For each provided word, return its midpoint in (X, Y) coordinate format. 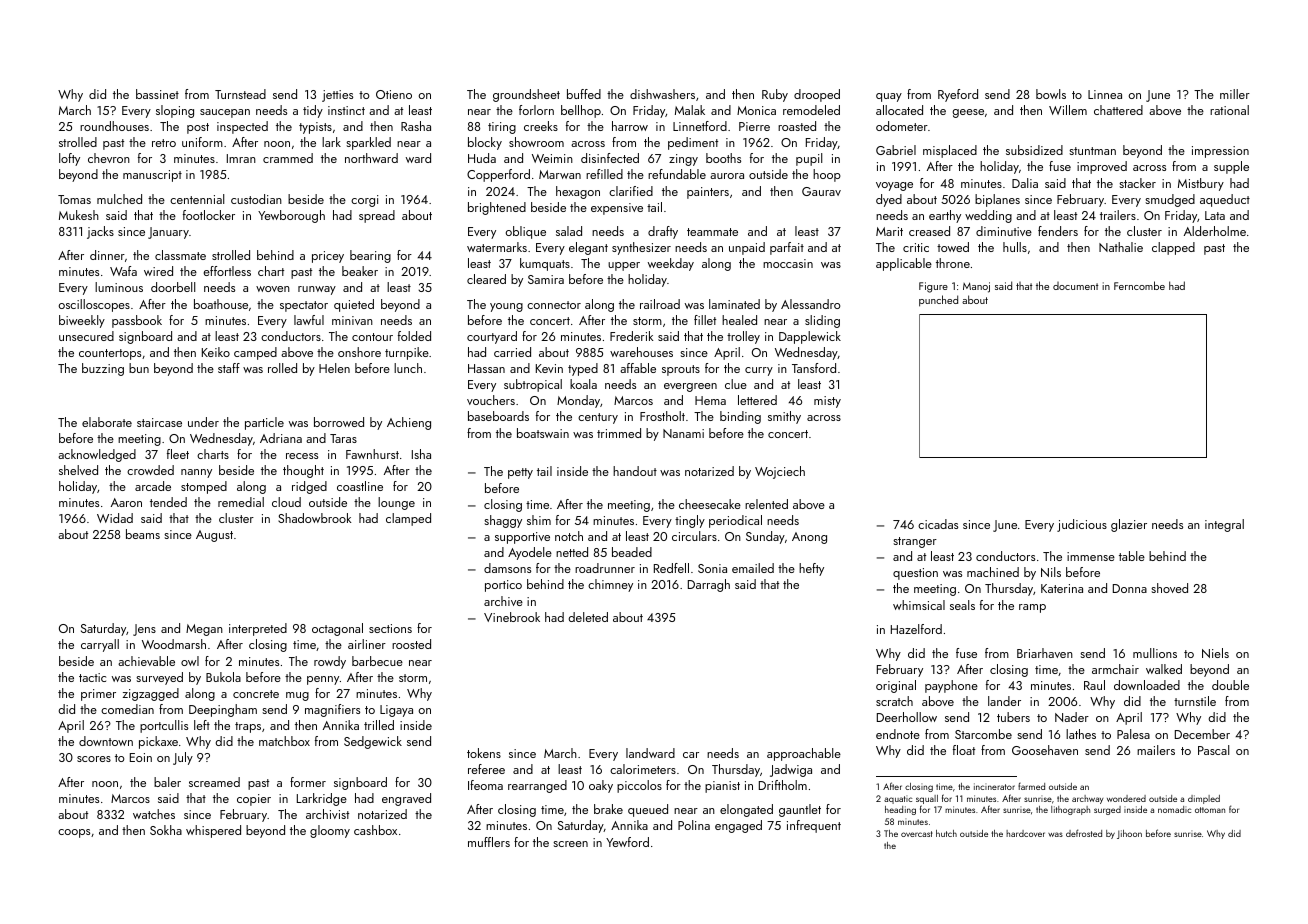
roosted (411, 644)
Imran (241, 158)
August (214, 536)
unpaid (747, 248)
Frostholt (662, 416)
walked (1164, 669)
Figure (933, 287)
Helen (334, 368)
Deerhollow (907, 717)
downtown (106, 741)
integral (1224, 525)
